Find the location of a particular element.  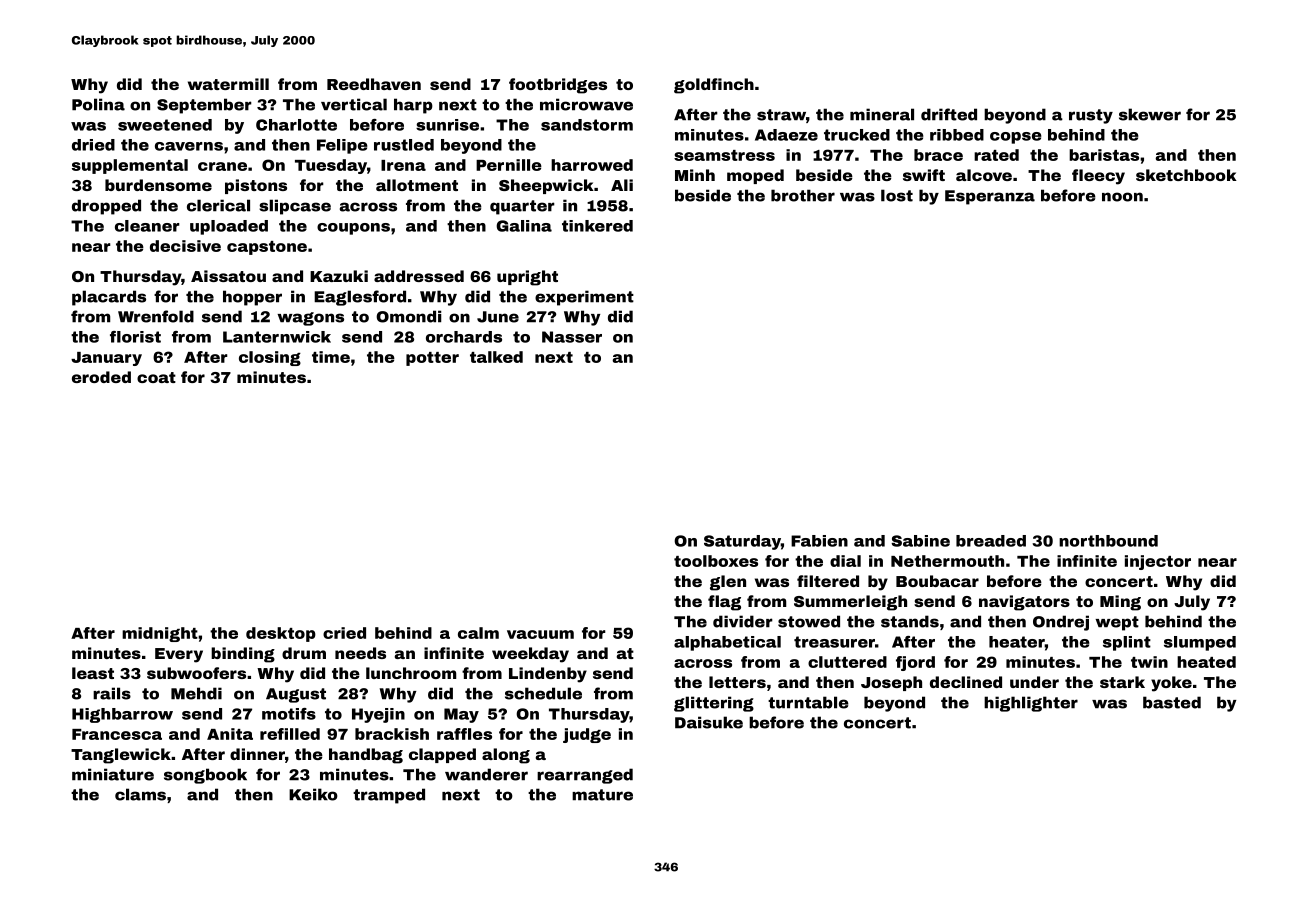

florist is located at coordinates (135, 337).
